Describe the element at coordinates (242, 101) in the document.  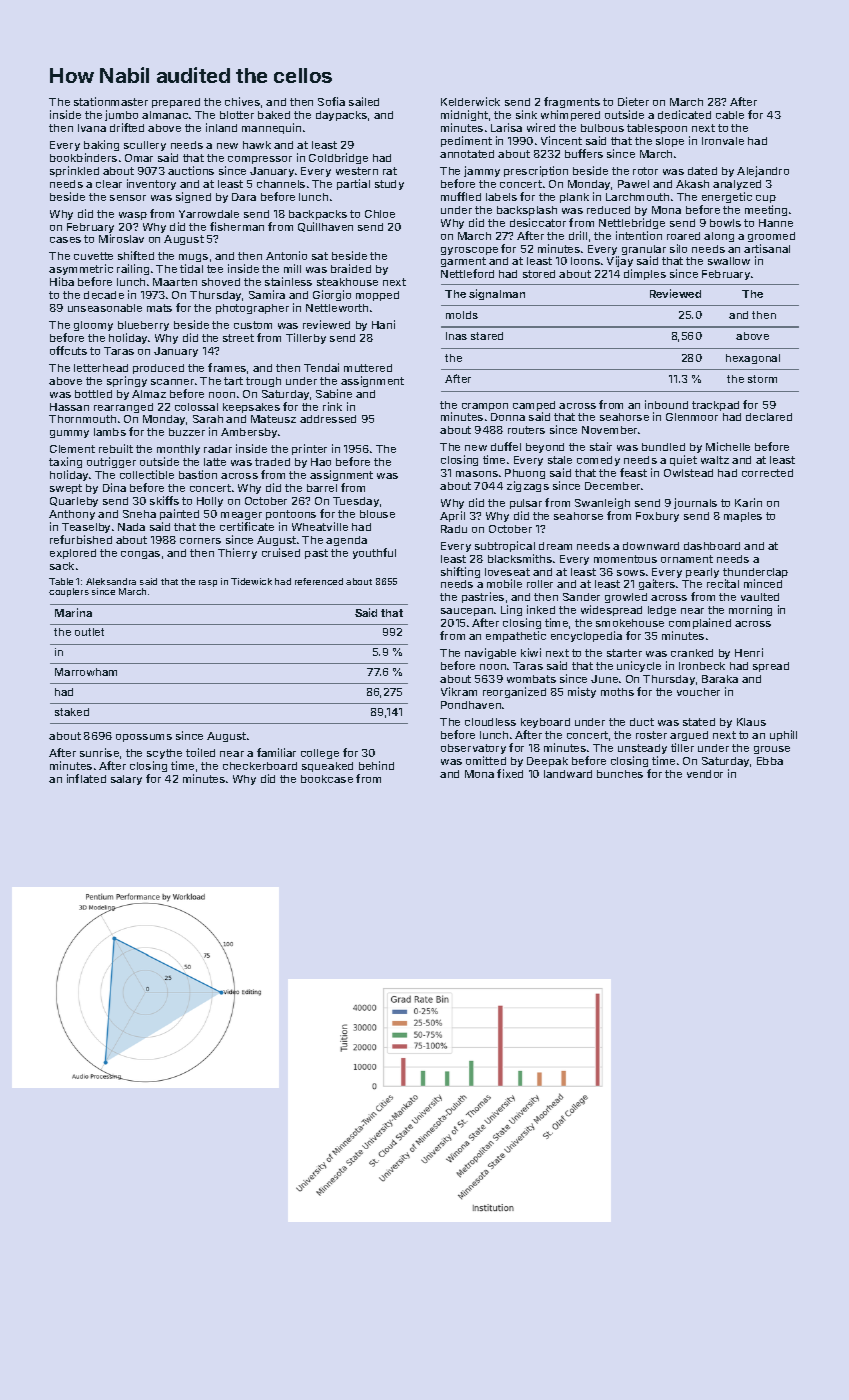
I see `chives` at that location.
